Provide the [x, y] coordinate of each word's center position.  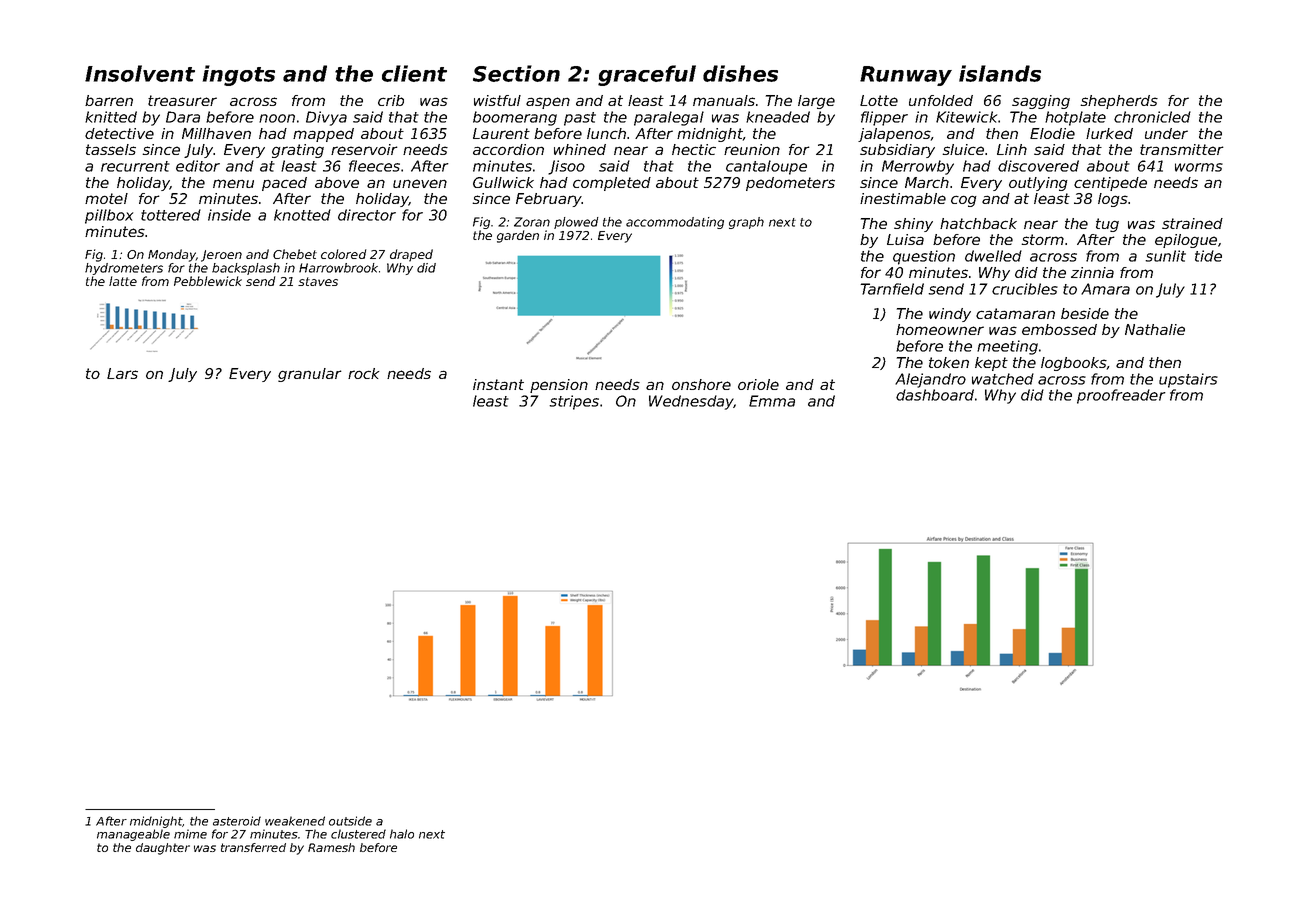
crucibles [1025, 289]
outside [350, 821]
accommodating [675, 223]
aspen [548, 103]
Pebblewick [208, 281]
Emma [772, 401]
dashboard [935, 395]
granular [310, 375]
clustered [358, 834]
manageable [133, 835]
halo [402, 834]
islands [1000, 73]
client [414, 73]
